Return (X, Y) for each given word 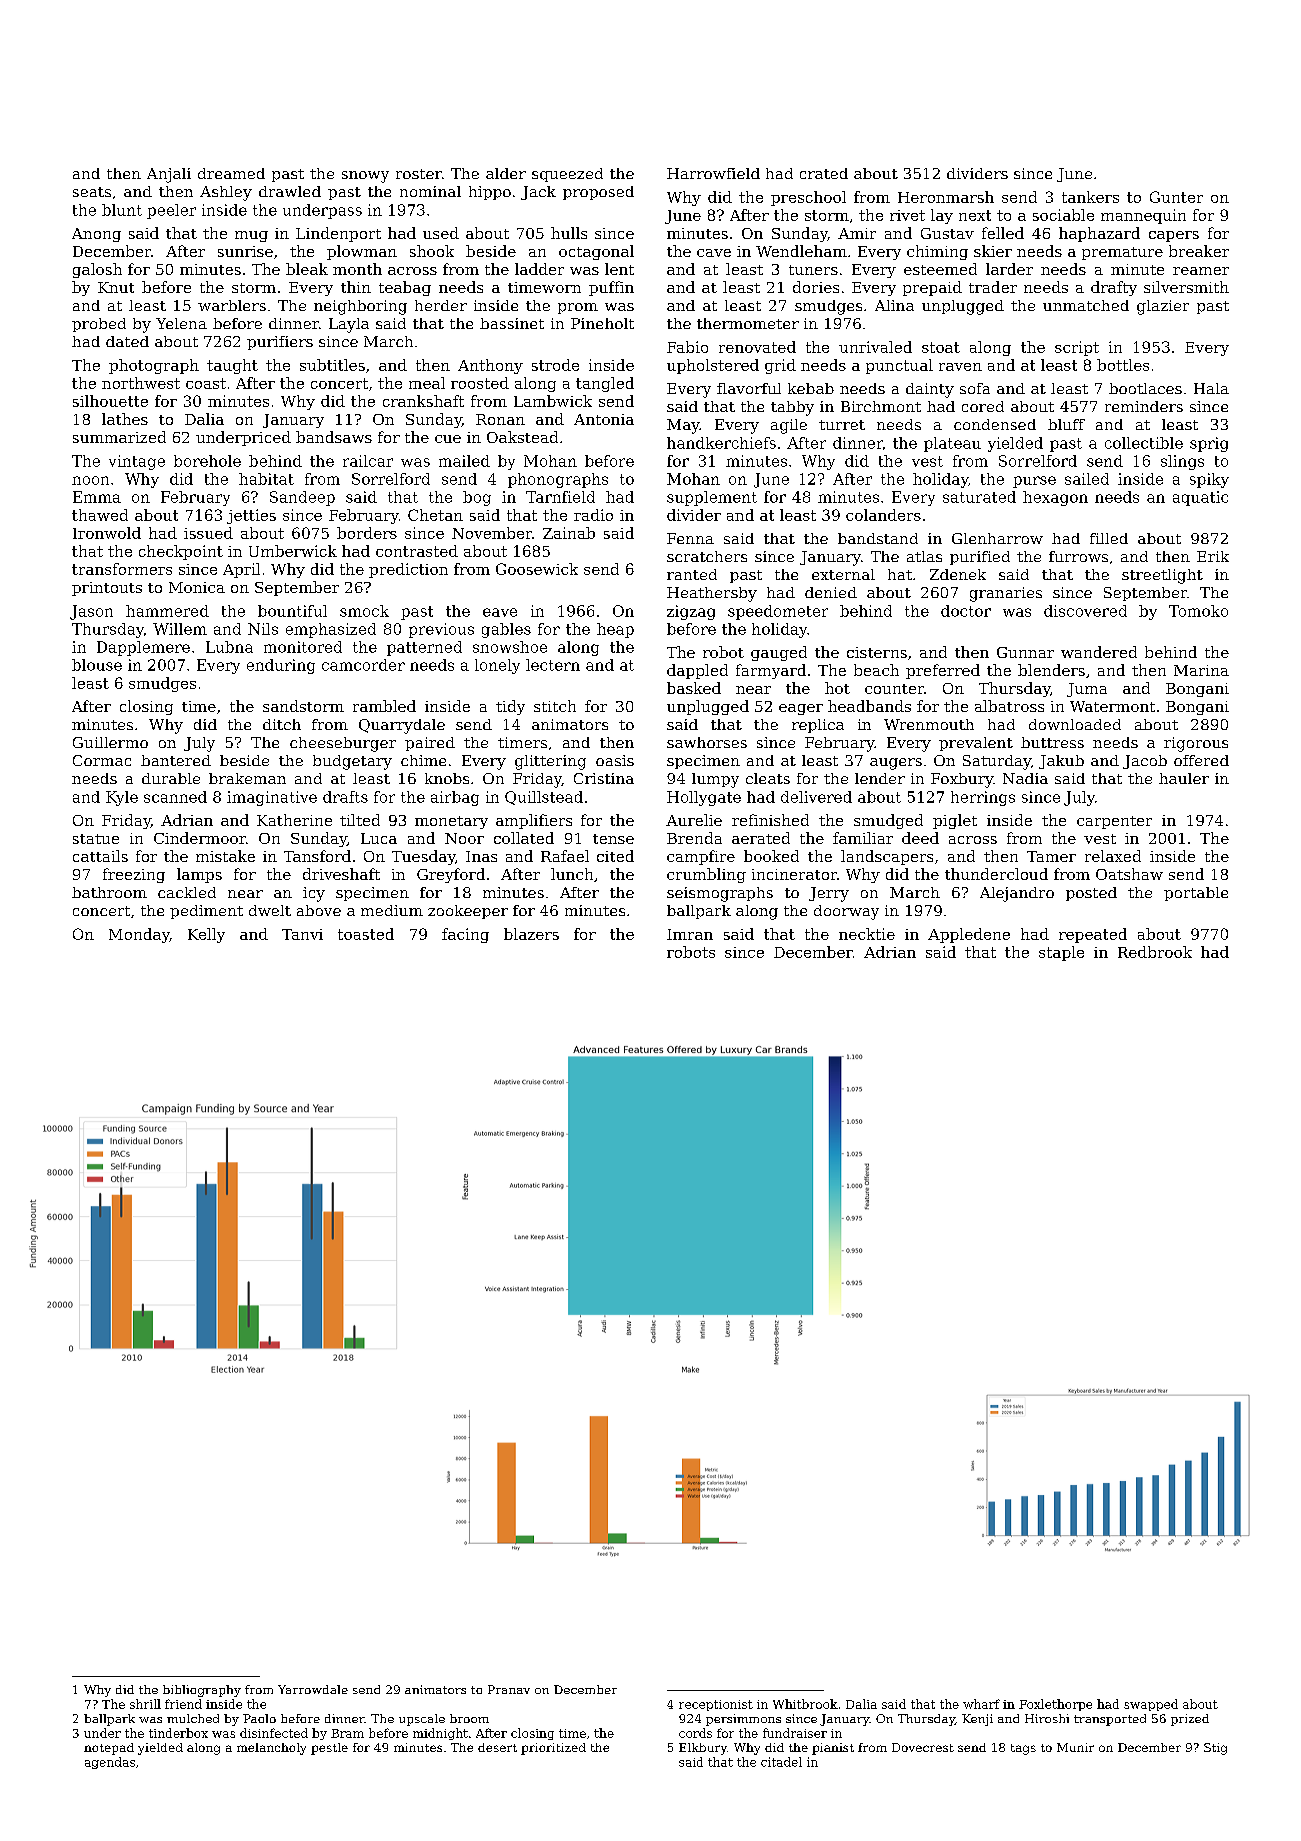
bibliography (202, 1691)
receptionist (716, 1705)
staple (1061, 953)
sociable (1063, 215)
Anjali (169, 175)
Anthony (490, 366)
